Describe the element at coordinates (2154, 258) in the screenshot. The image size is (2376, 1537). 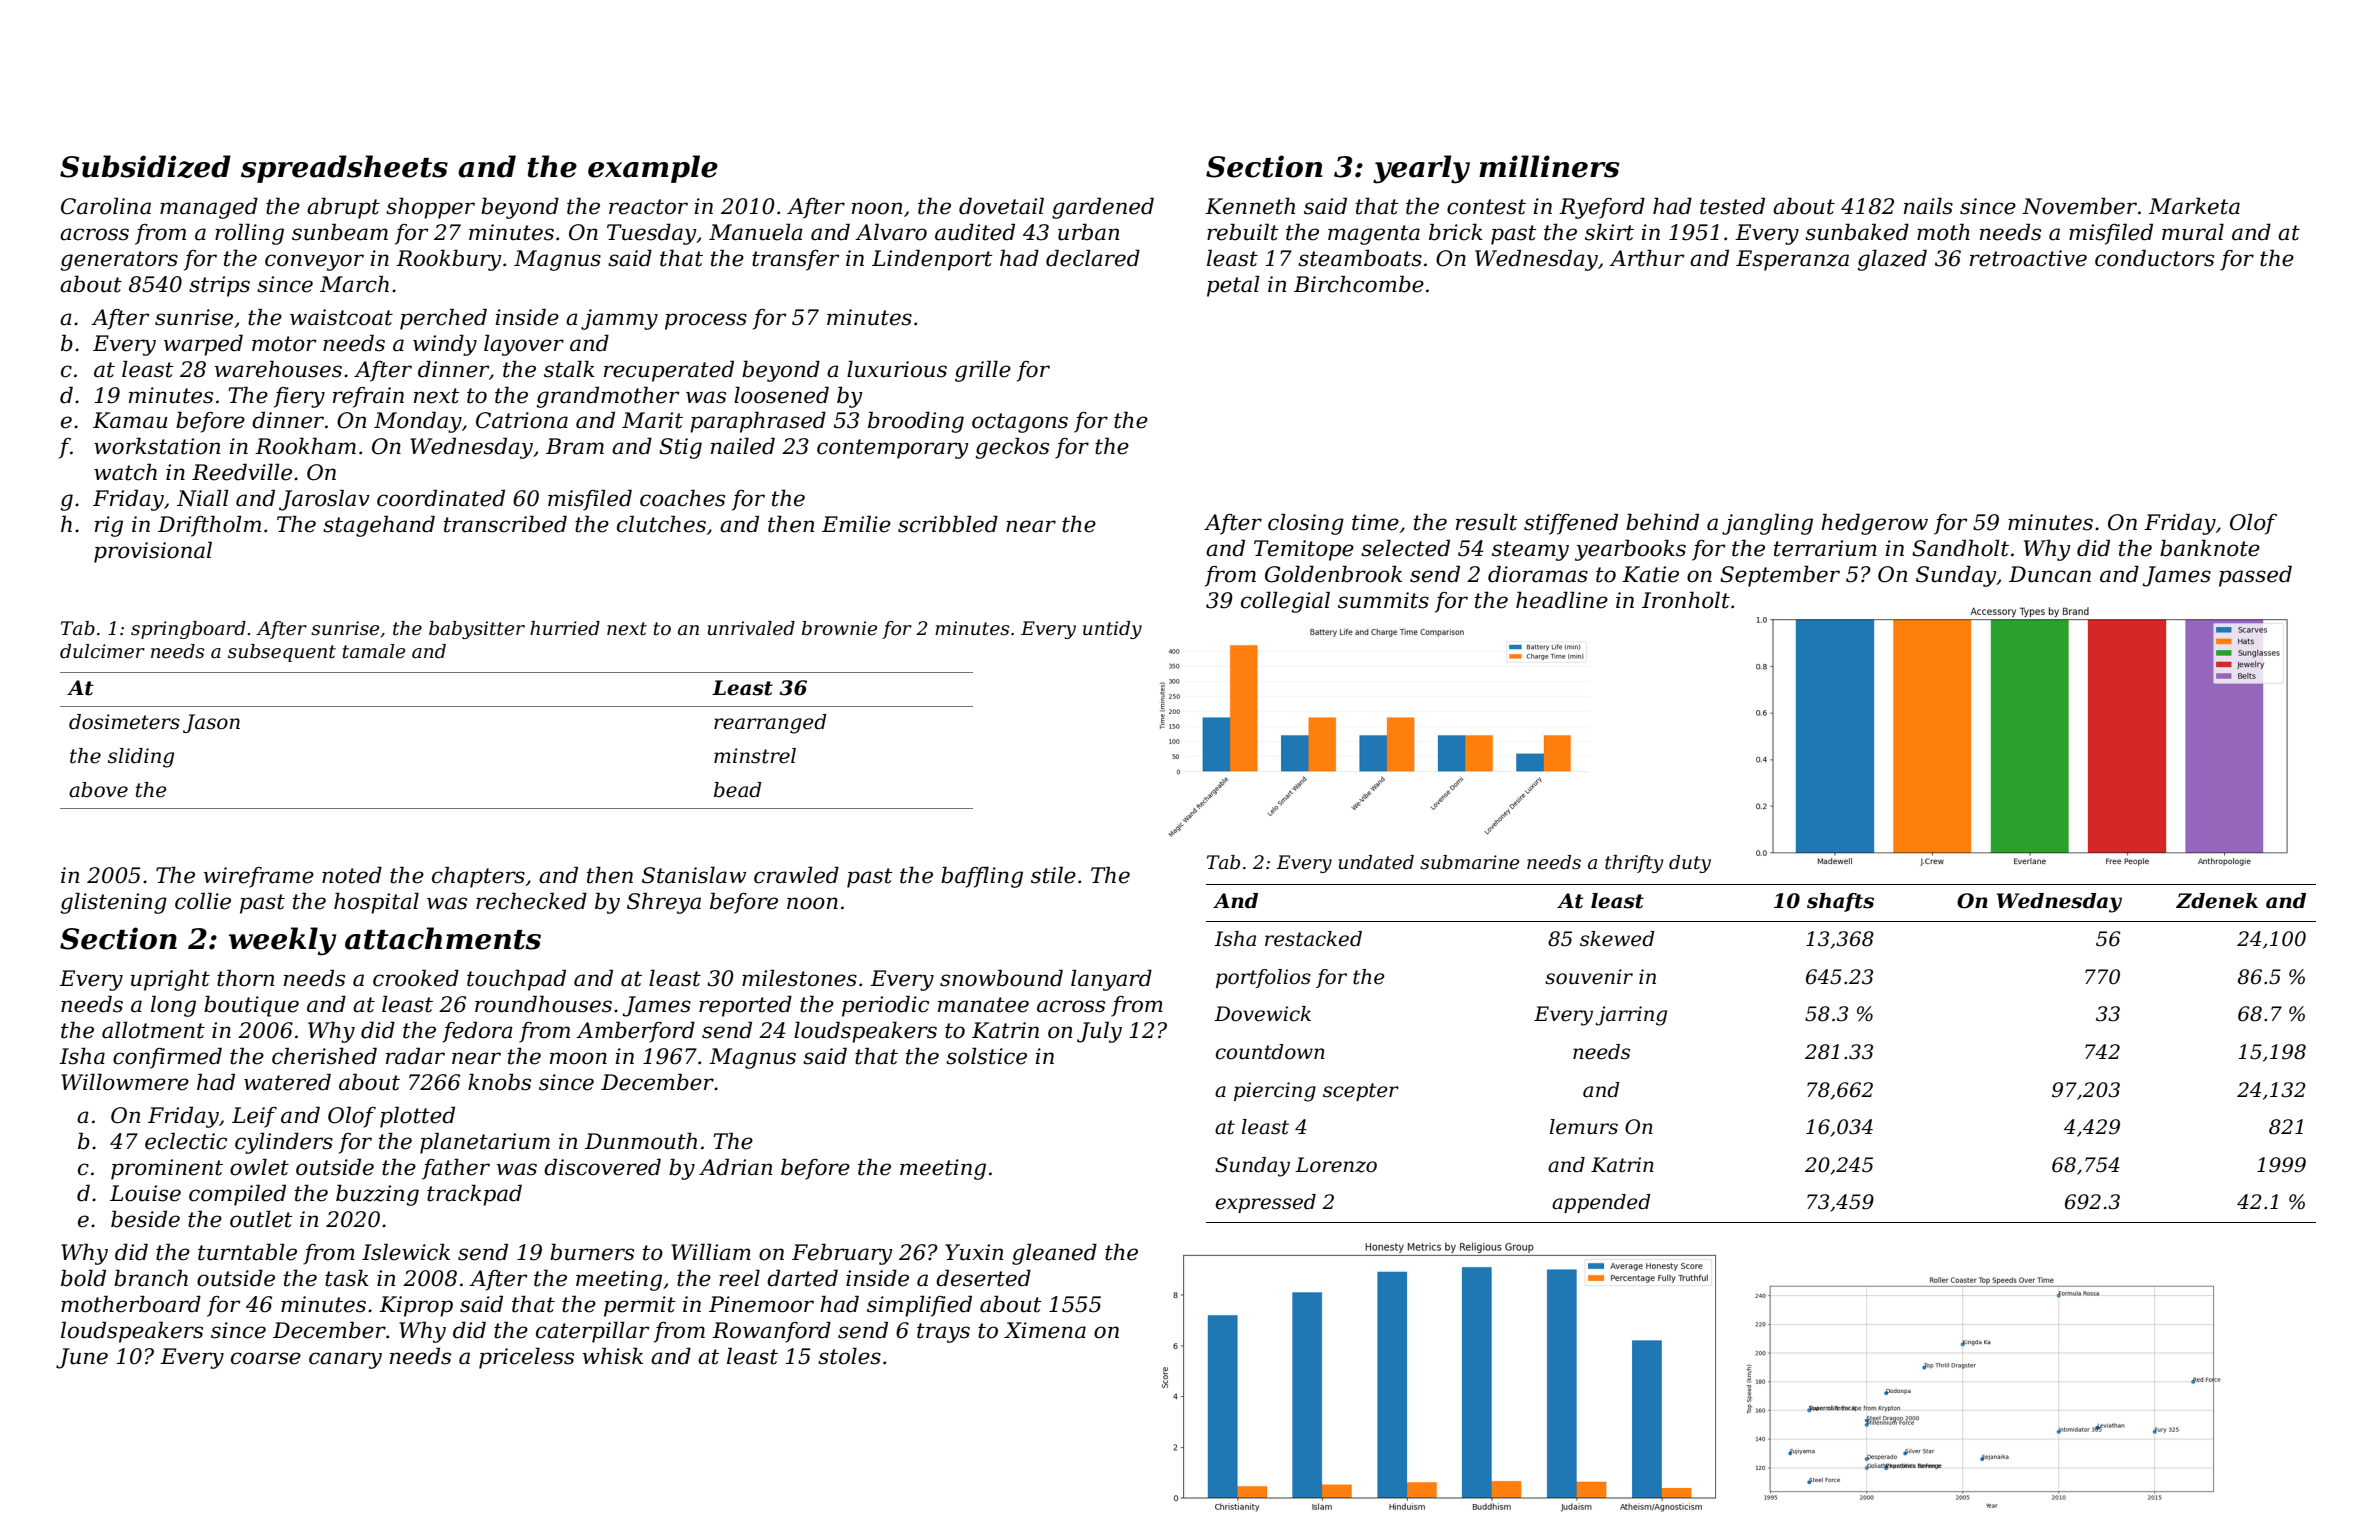
I see `conductors` at that location.
